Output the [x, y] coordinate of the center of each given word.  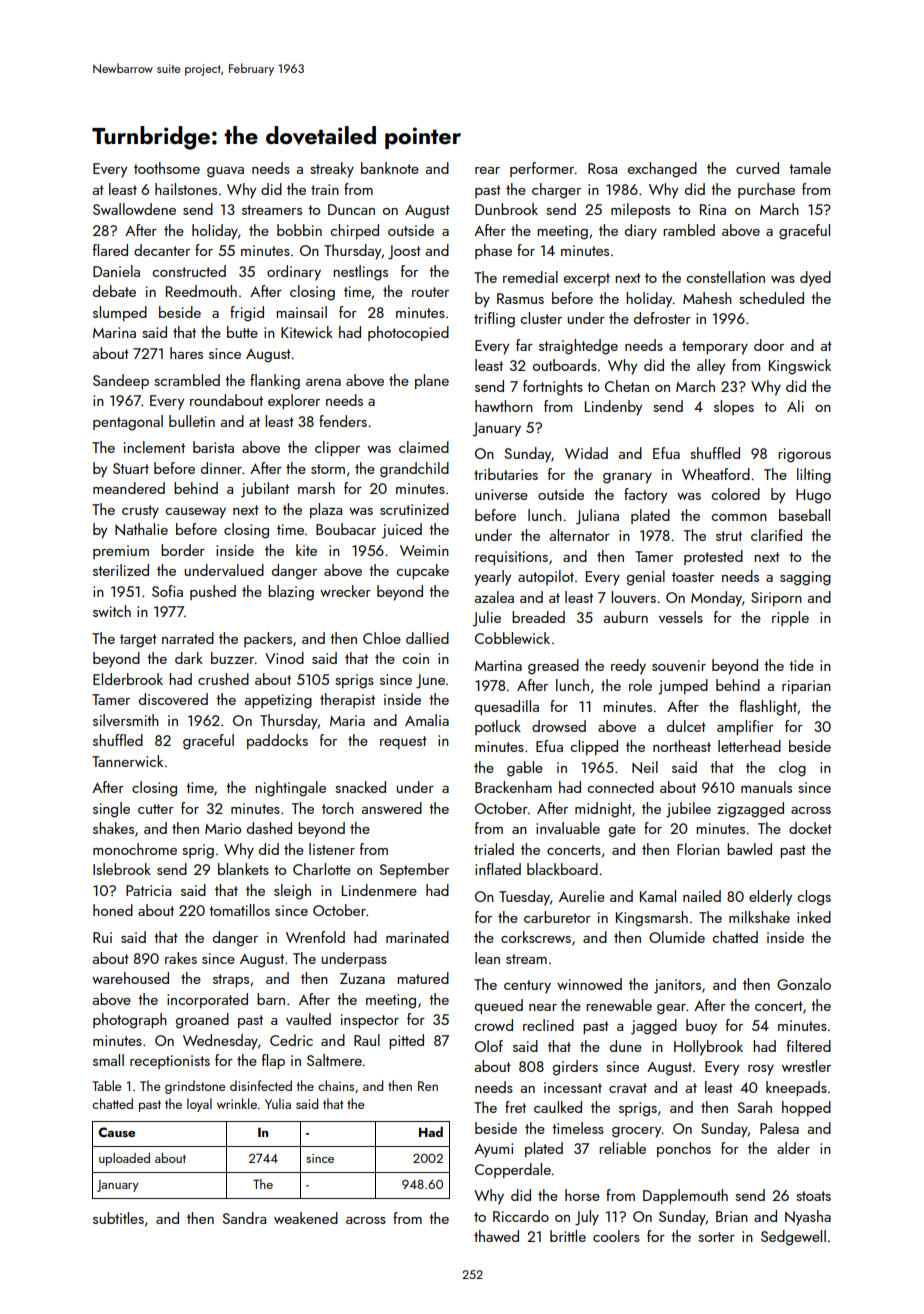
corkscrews [536, 937]
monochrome [135, 849]
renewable [619, 1005]
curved [757, 168]
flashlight [768, 708]
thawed [496, 1236]
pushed [213, 592]
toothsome [167, 168]
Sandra [244, 1218]
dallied [427, 638]
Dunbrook [506, 209]
